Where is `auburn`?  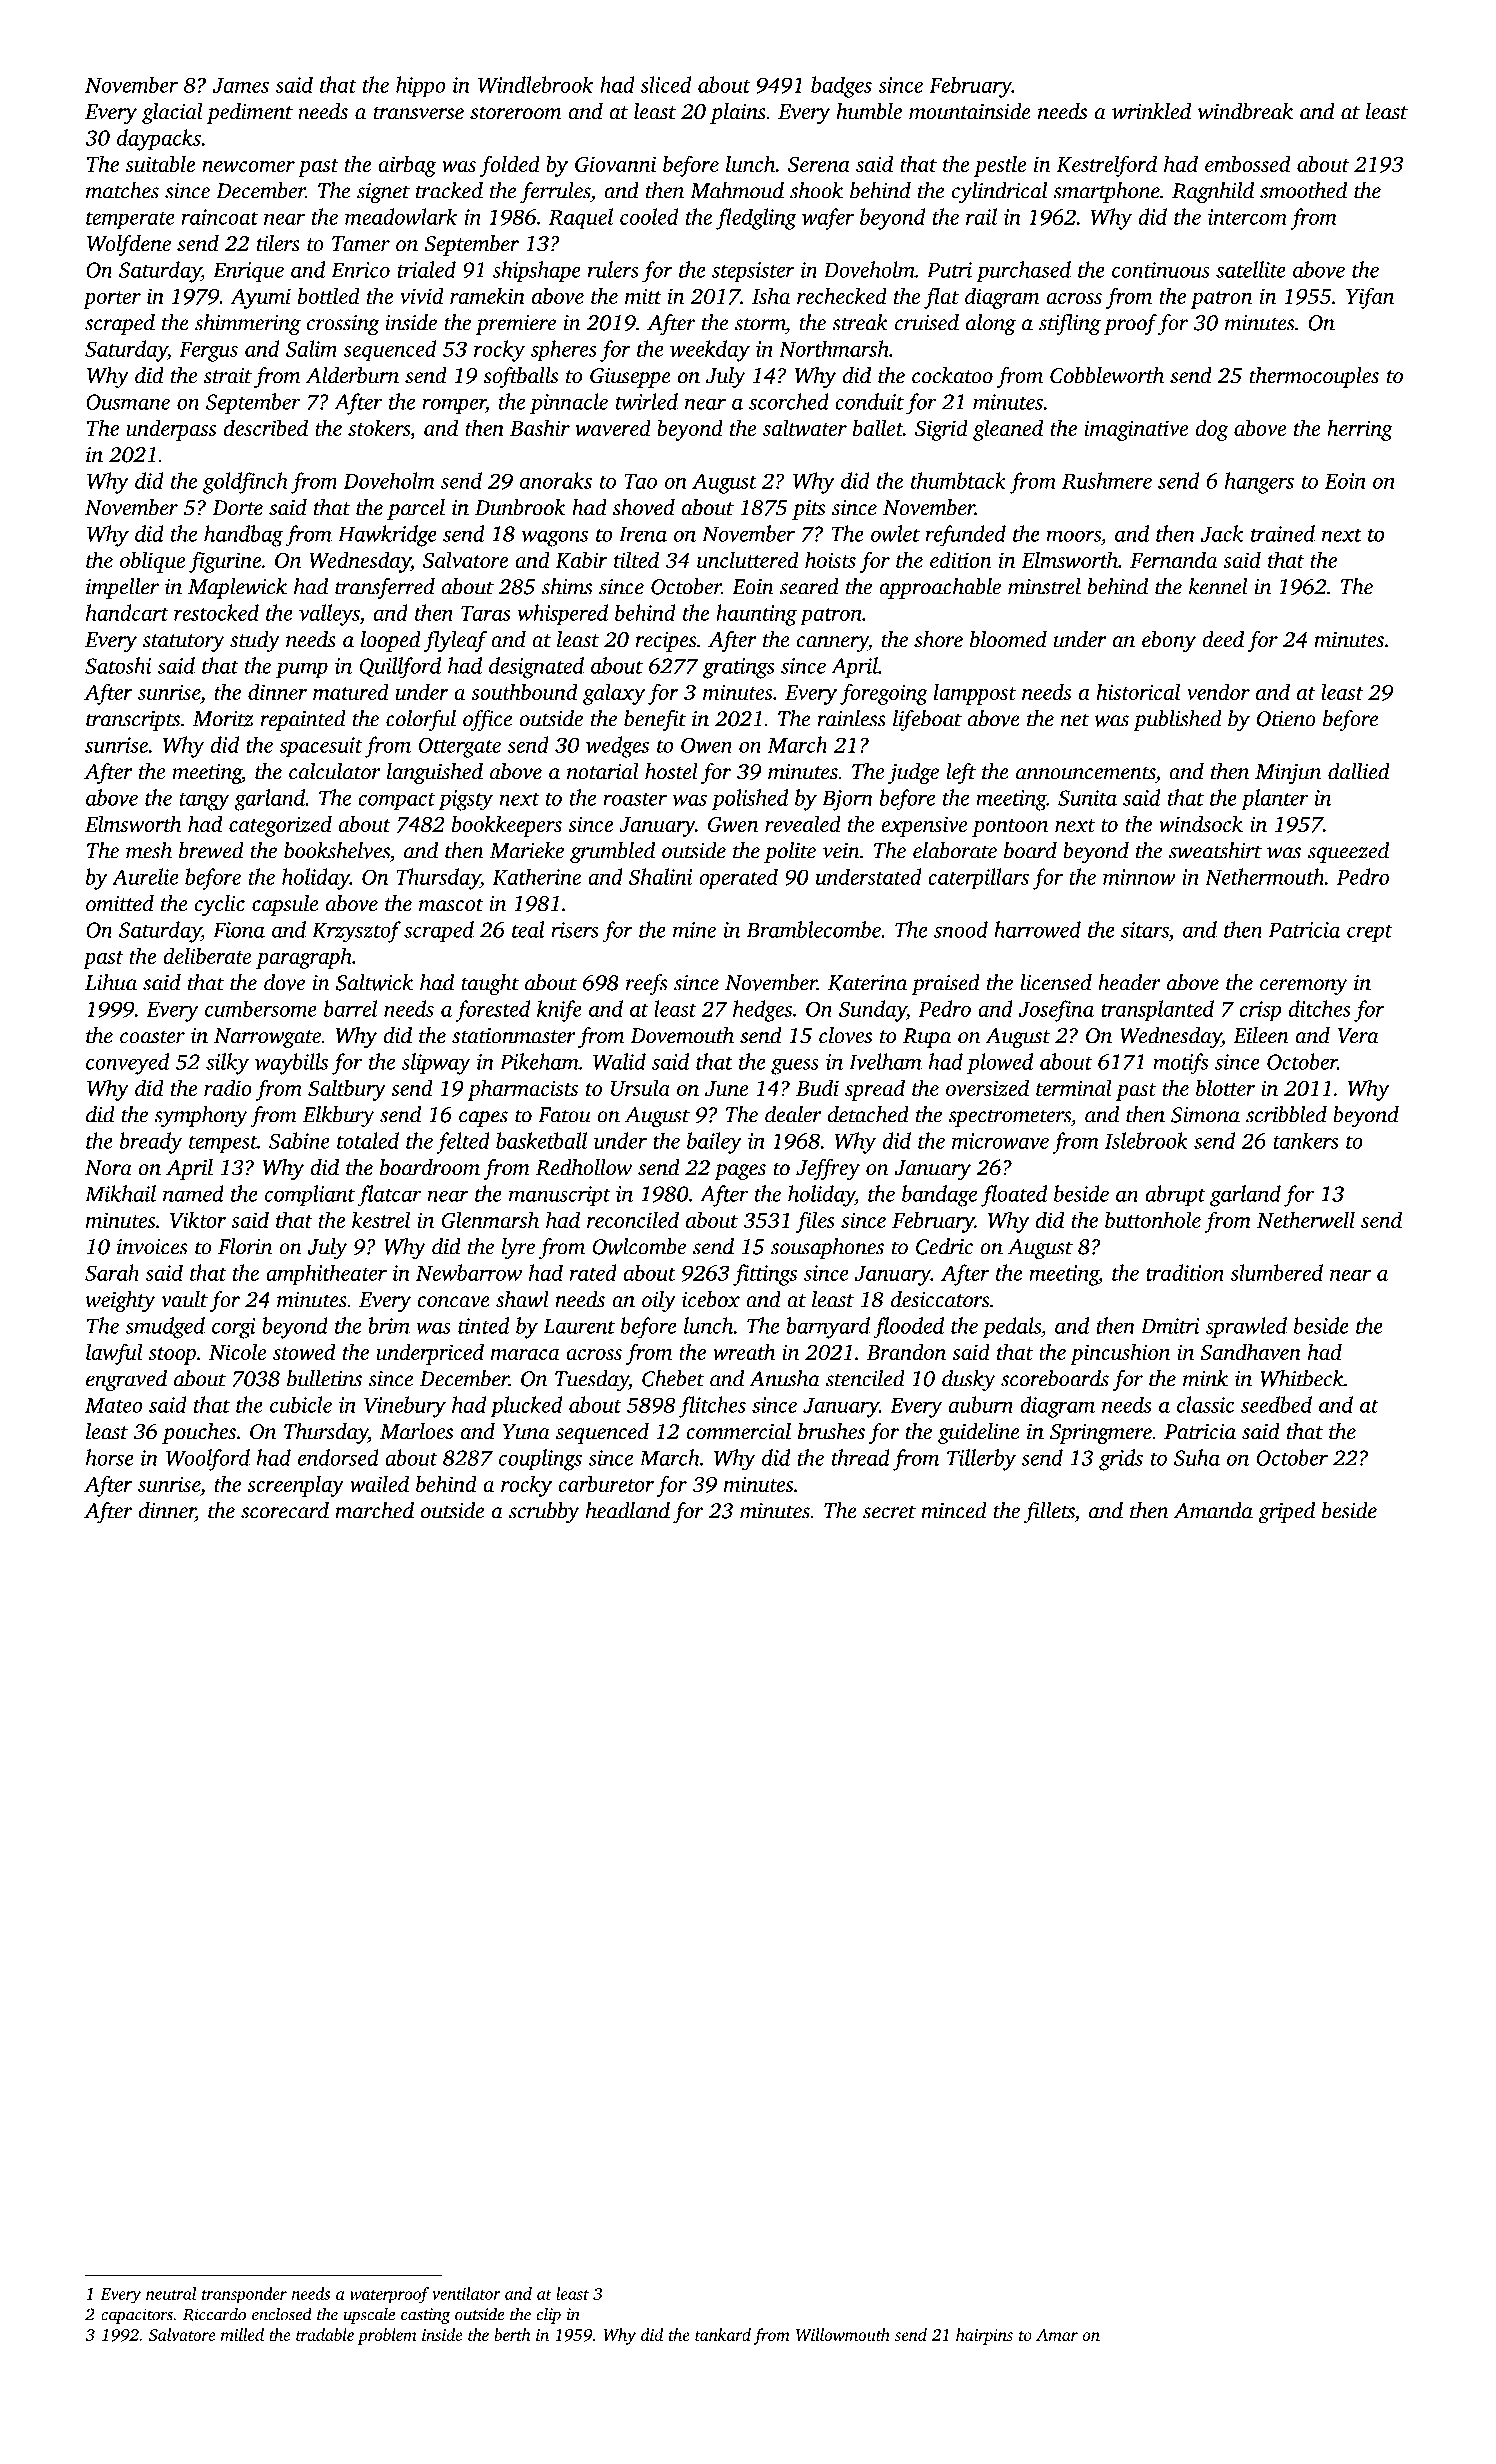 auburn is located at coordinates (981, 1404).
